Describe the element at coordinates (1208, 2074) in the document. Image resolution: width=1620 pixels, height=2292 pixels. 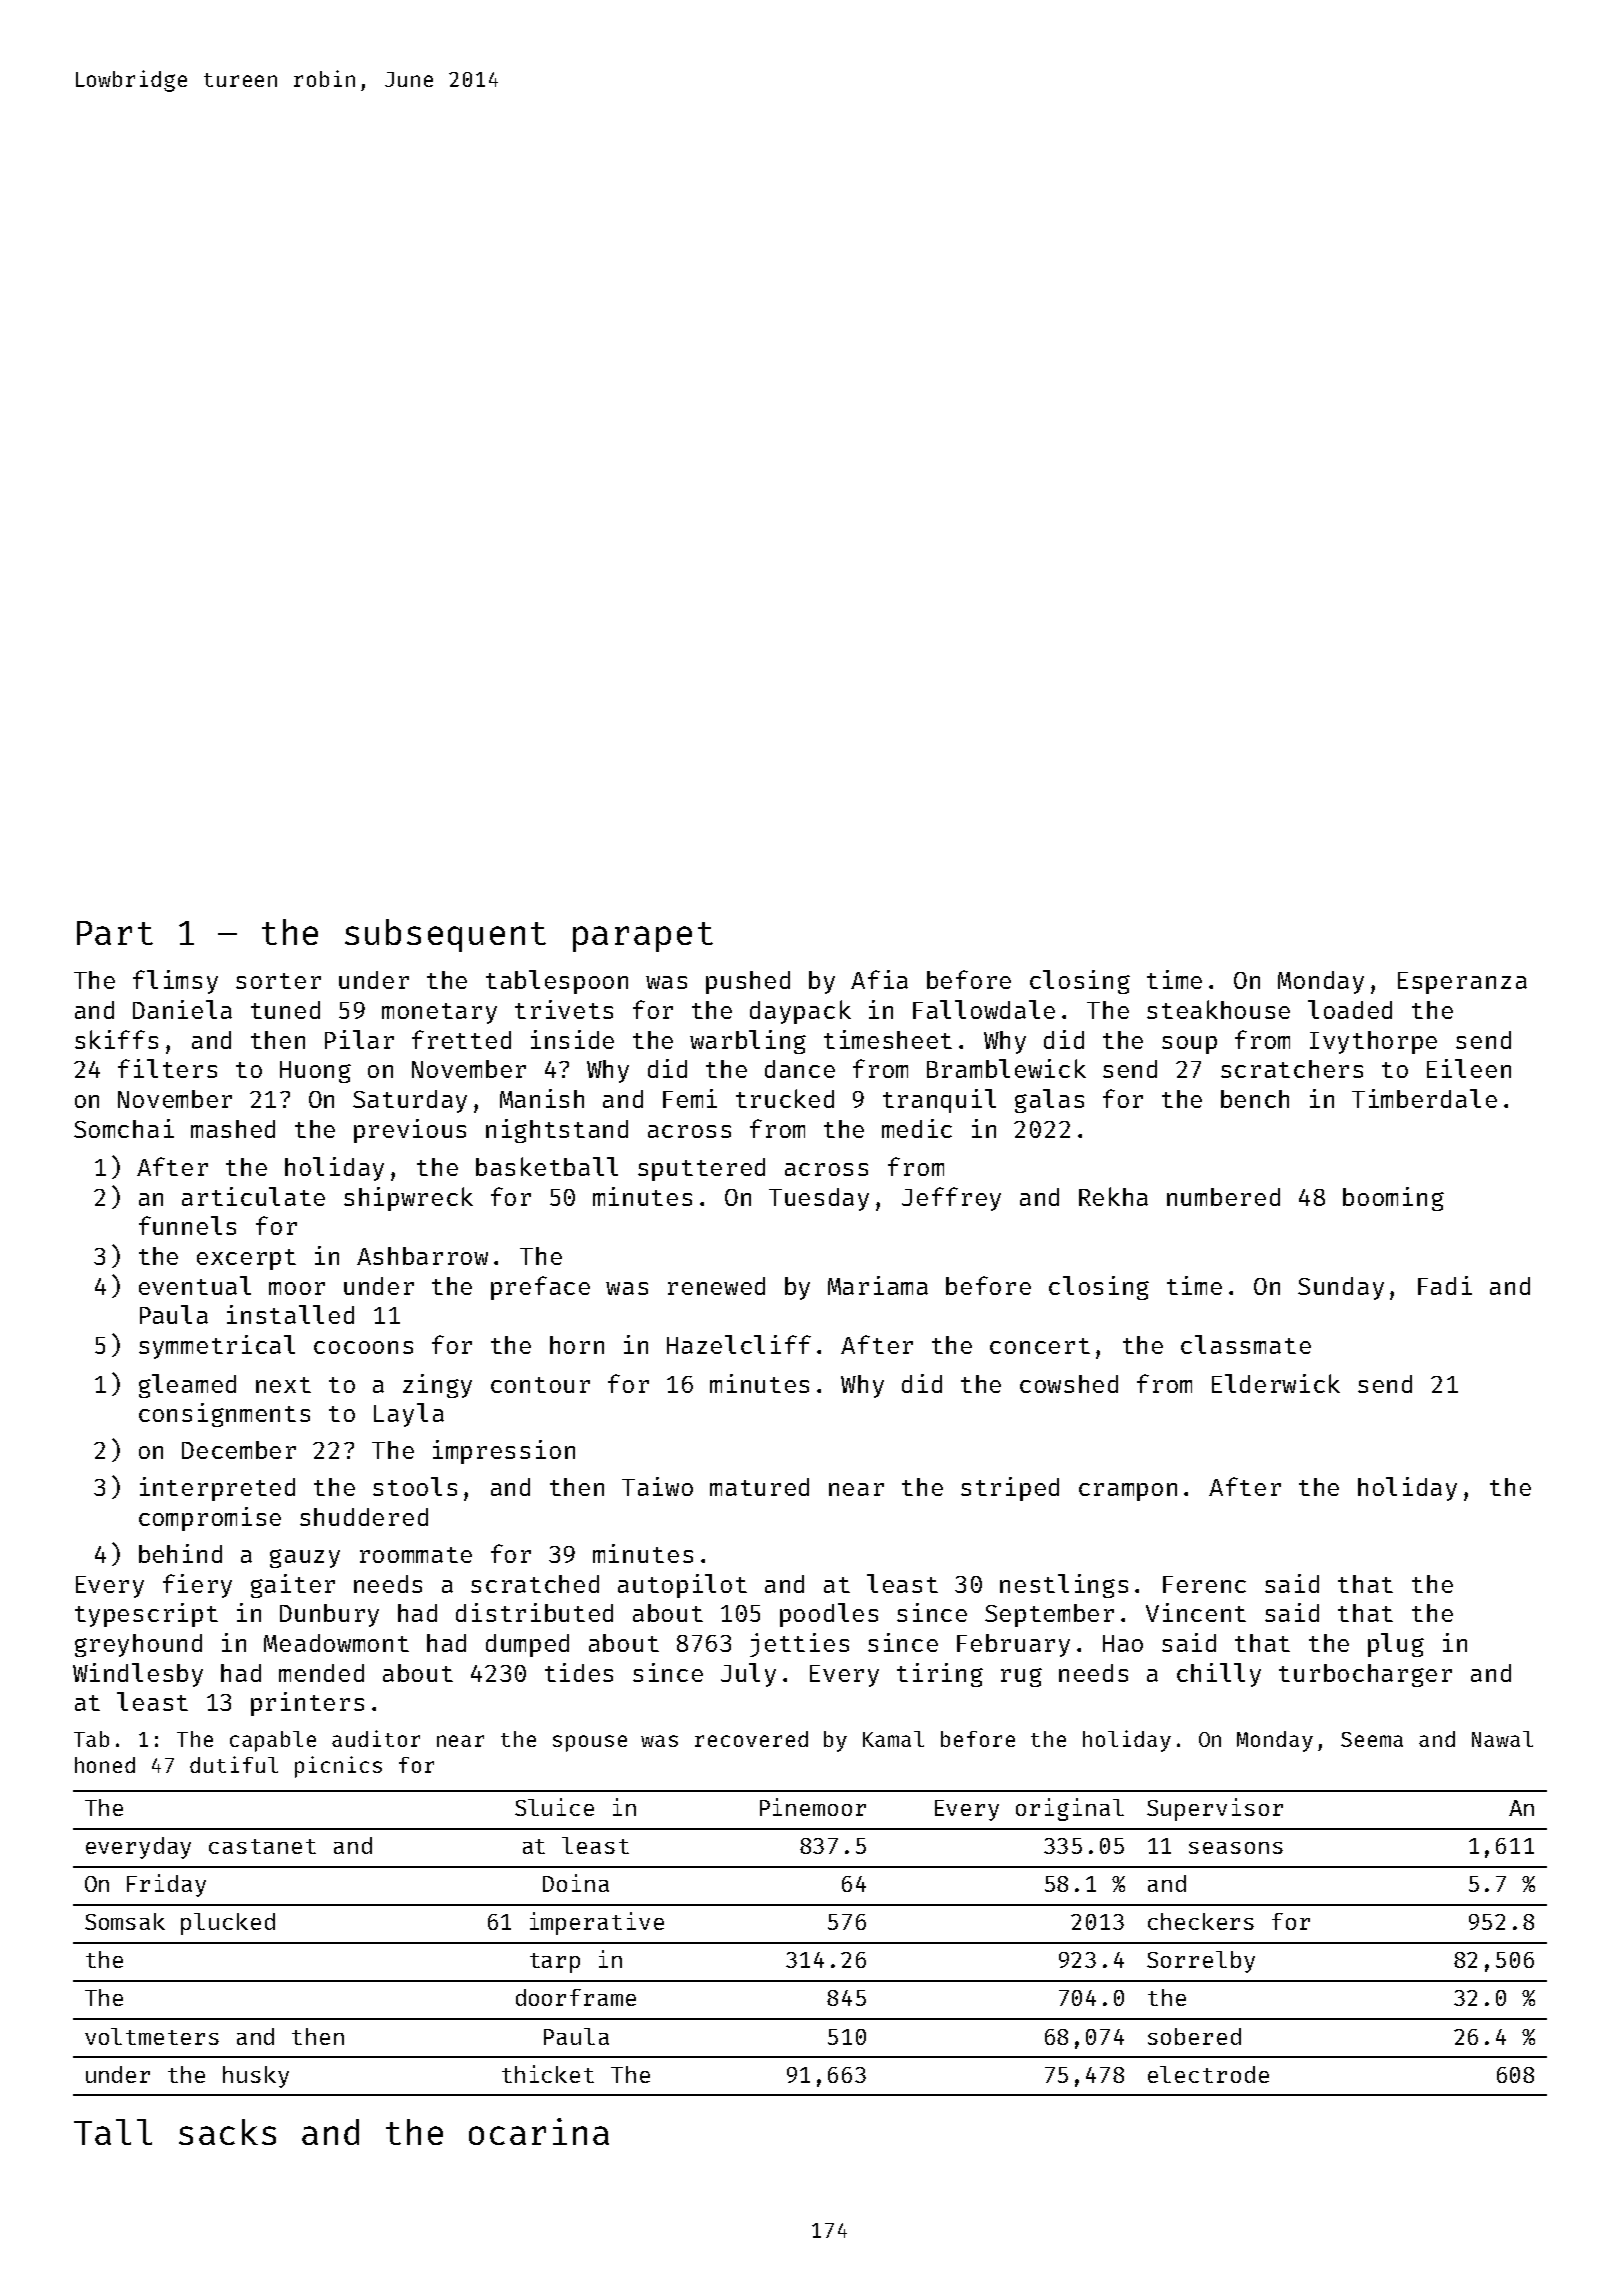
I see `electrode` at that location.
